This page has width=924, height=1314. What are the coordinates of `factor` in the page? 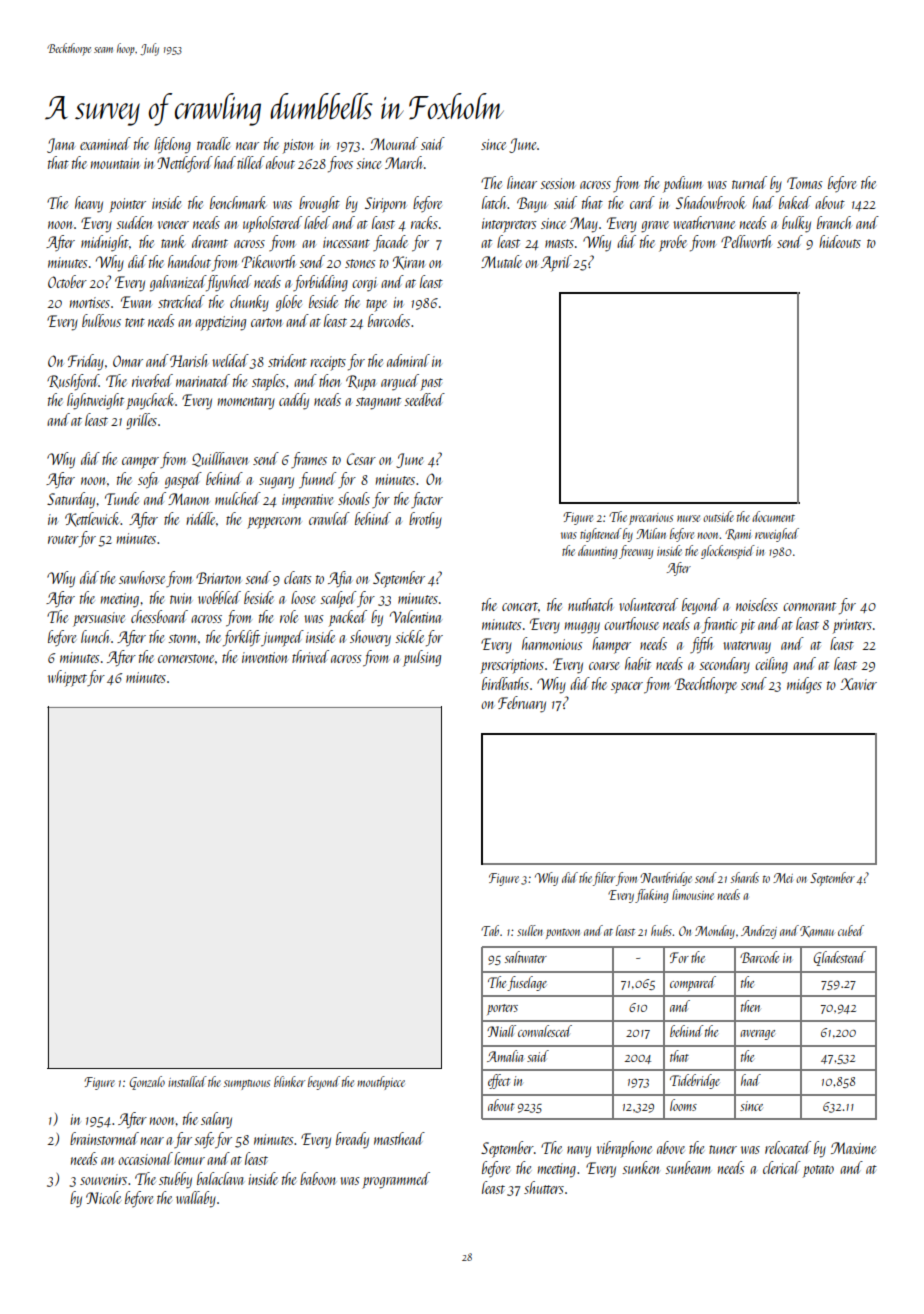 It's located at (427, 500).
